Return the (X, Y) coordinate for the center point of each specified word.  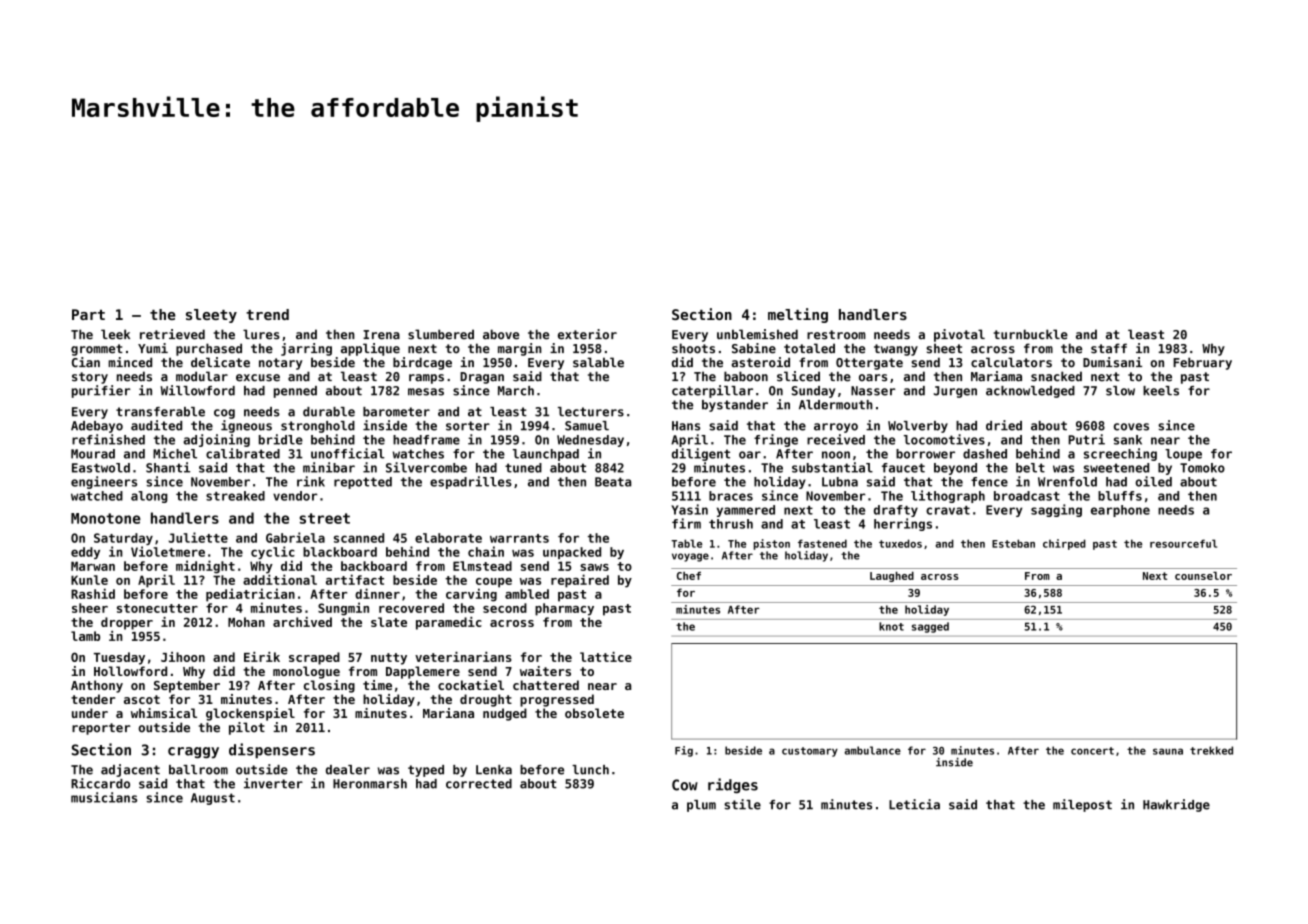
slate (389, 622)
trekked (1211, 750)
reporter (101, 729)
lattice (606, 657)
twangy (896, 350)
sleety (211, 316)
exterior (587, 334)
